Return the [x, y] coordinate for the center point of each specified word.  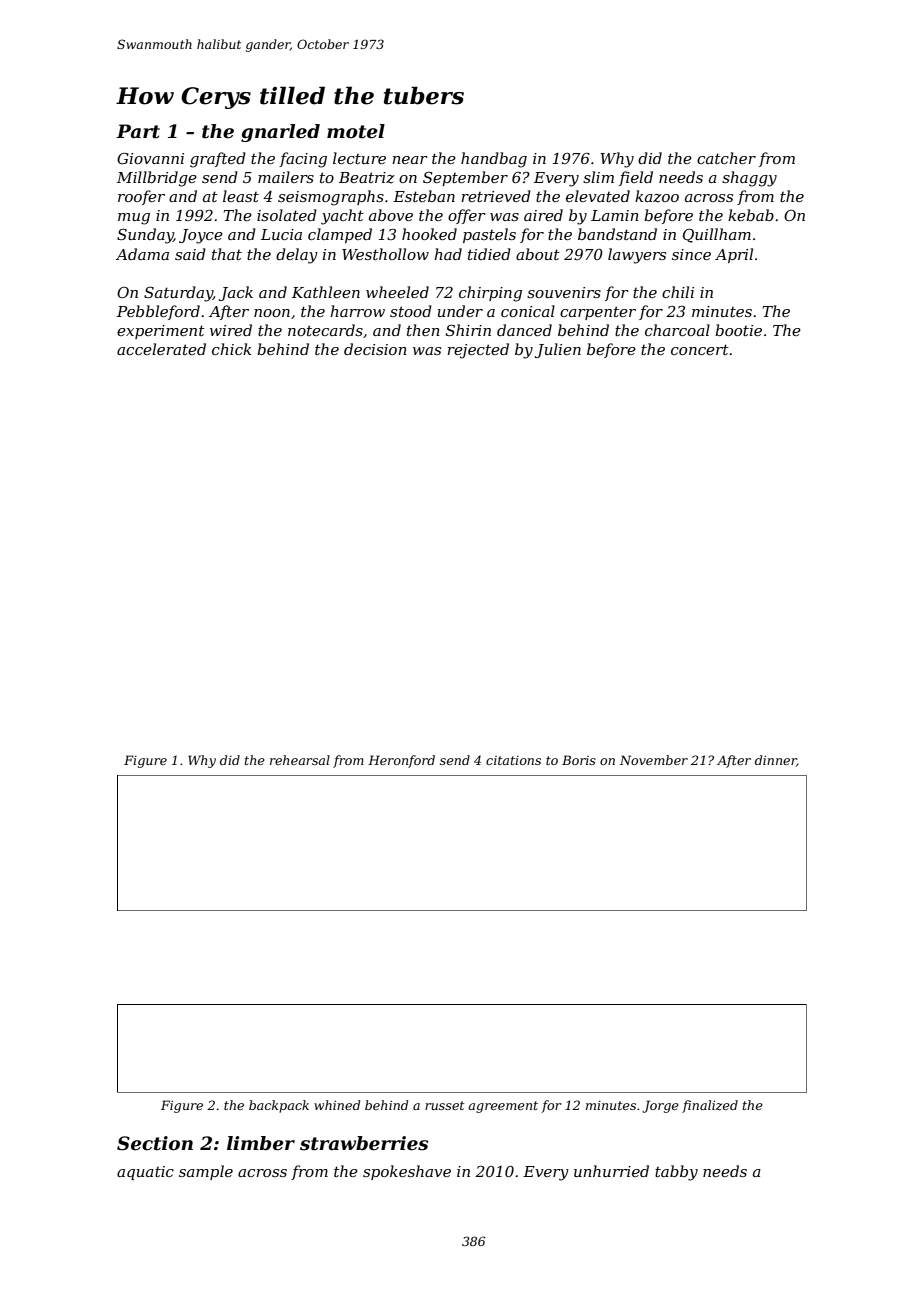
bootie [738, 330]
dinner [776, 761]
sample [206, 1172]
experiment [161, 332]
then [423, 330]
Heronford [401, 761]
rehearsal [300, 760]
